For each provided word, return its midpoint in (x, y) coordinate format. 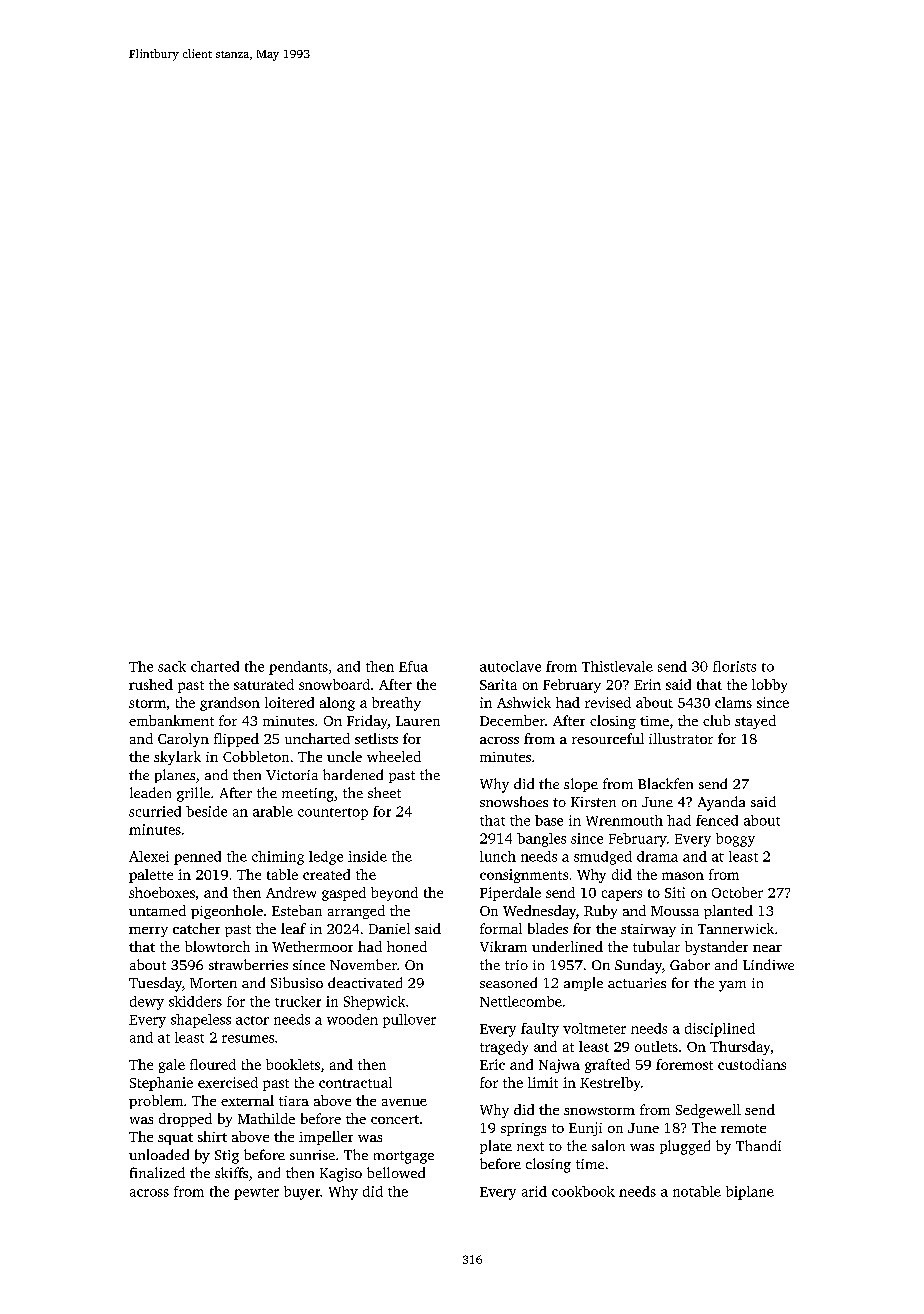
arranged (356, 912)
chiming (278, 858)
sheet (384, 792)
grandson (230, 704)
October (737, 892)
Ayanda (721, 803)
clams (733, 702)
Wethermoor (312, 946)
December (512, 720)
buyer (302, 1193)
